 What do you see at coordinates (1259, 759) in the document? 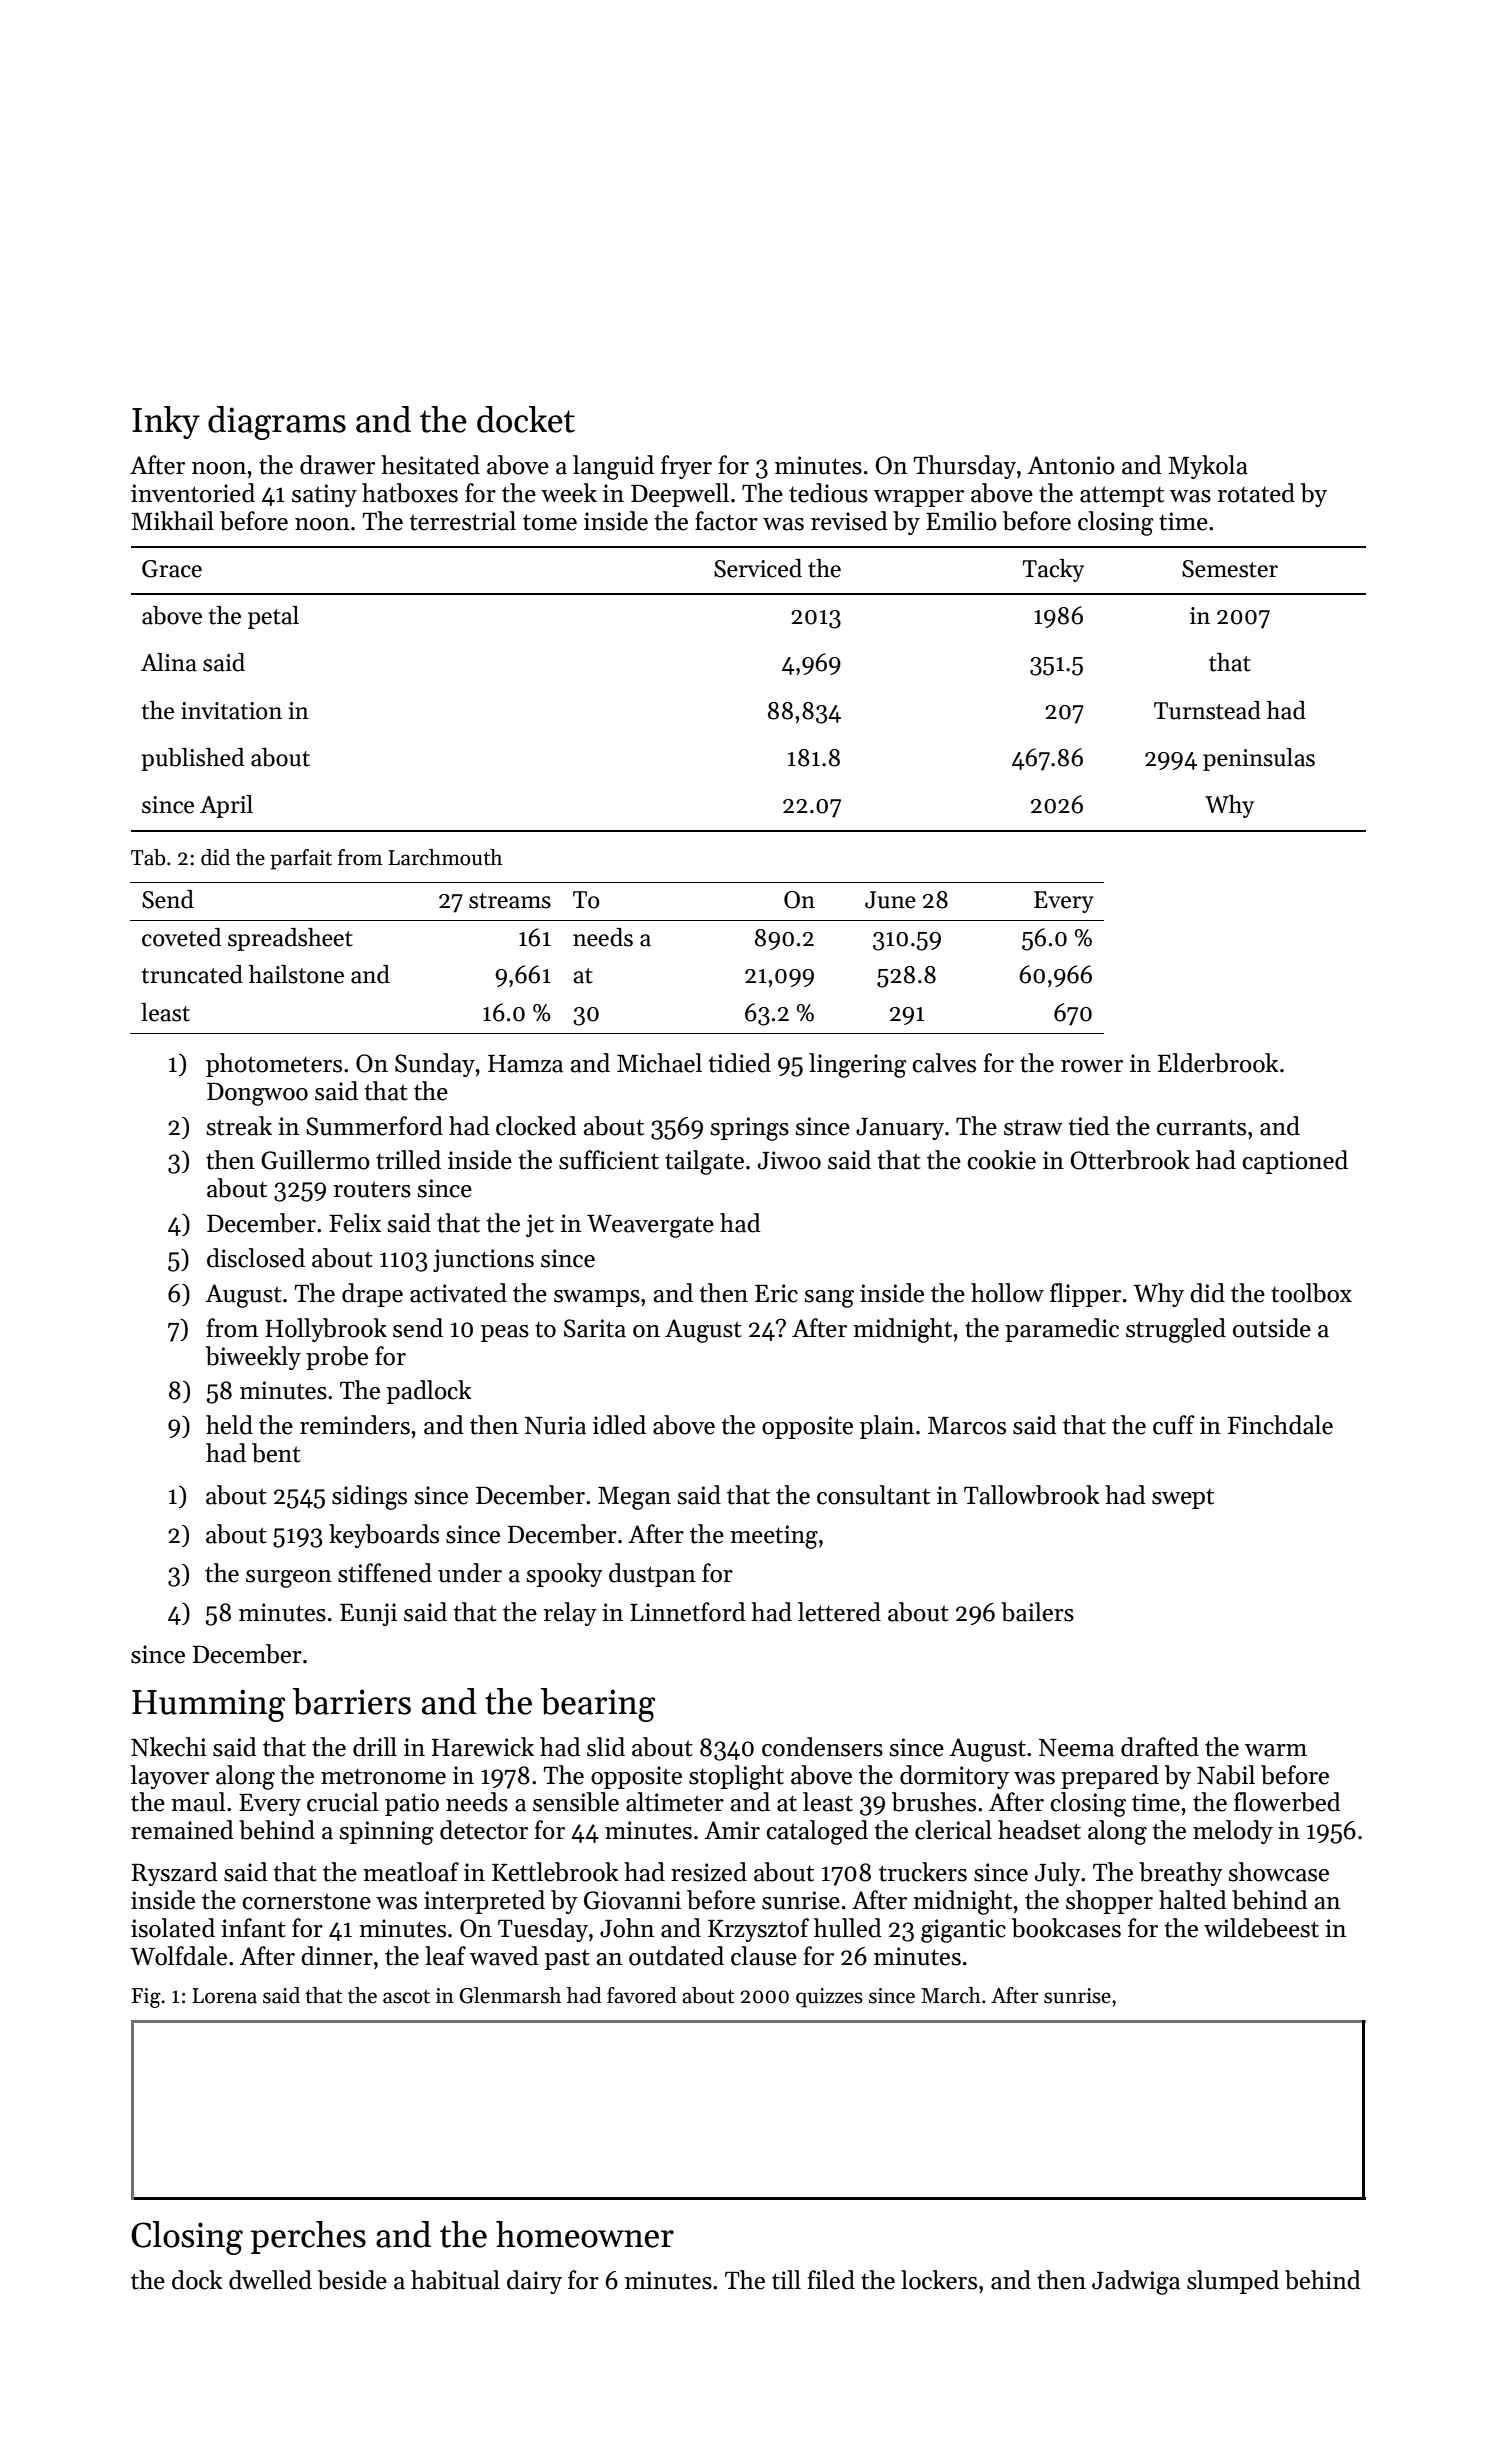
I see `peninsulas` at bounding box center [1259, 759].
